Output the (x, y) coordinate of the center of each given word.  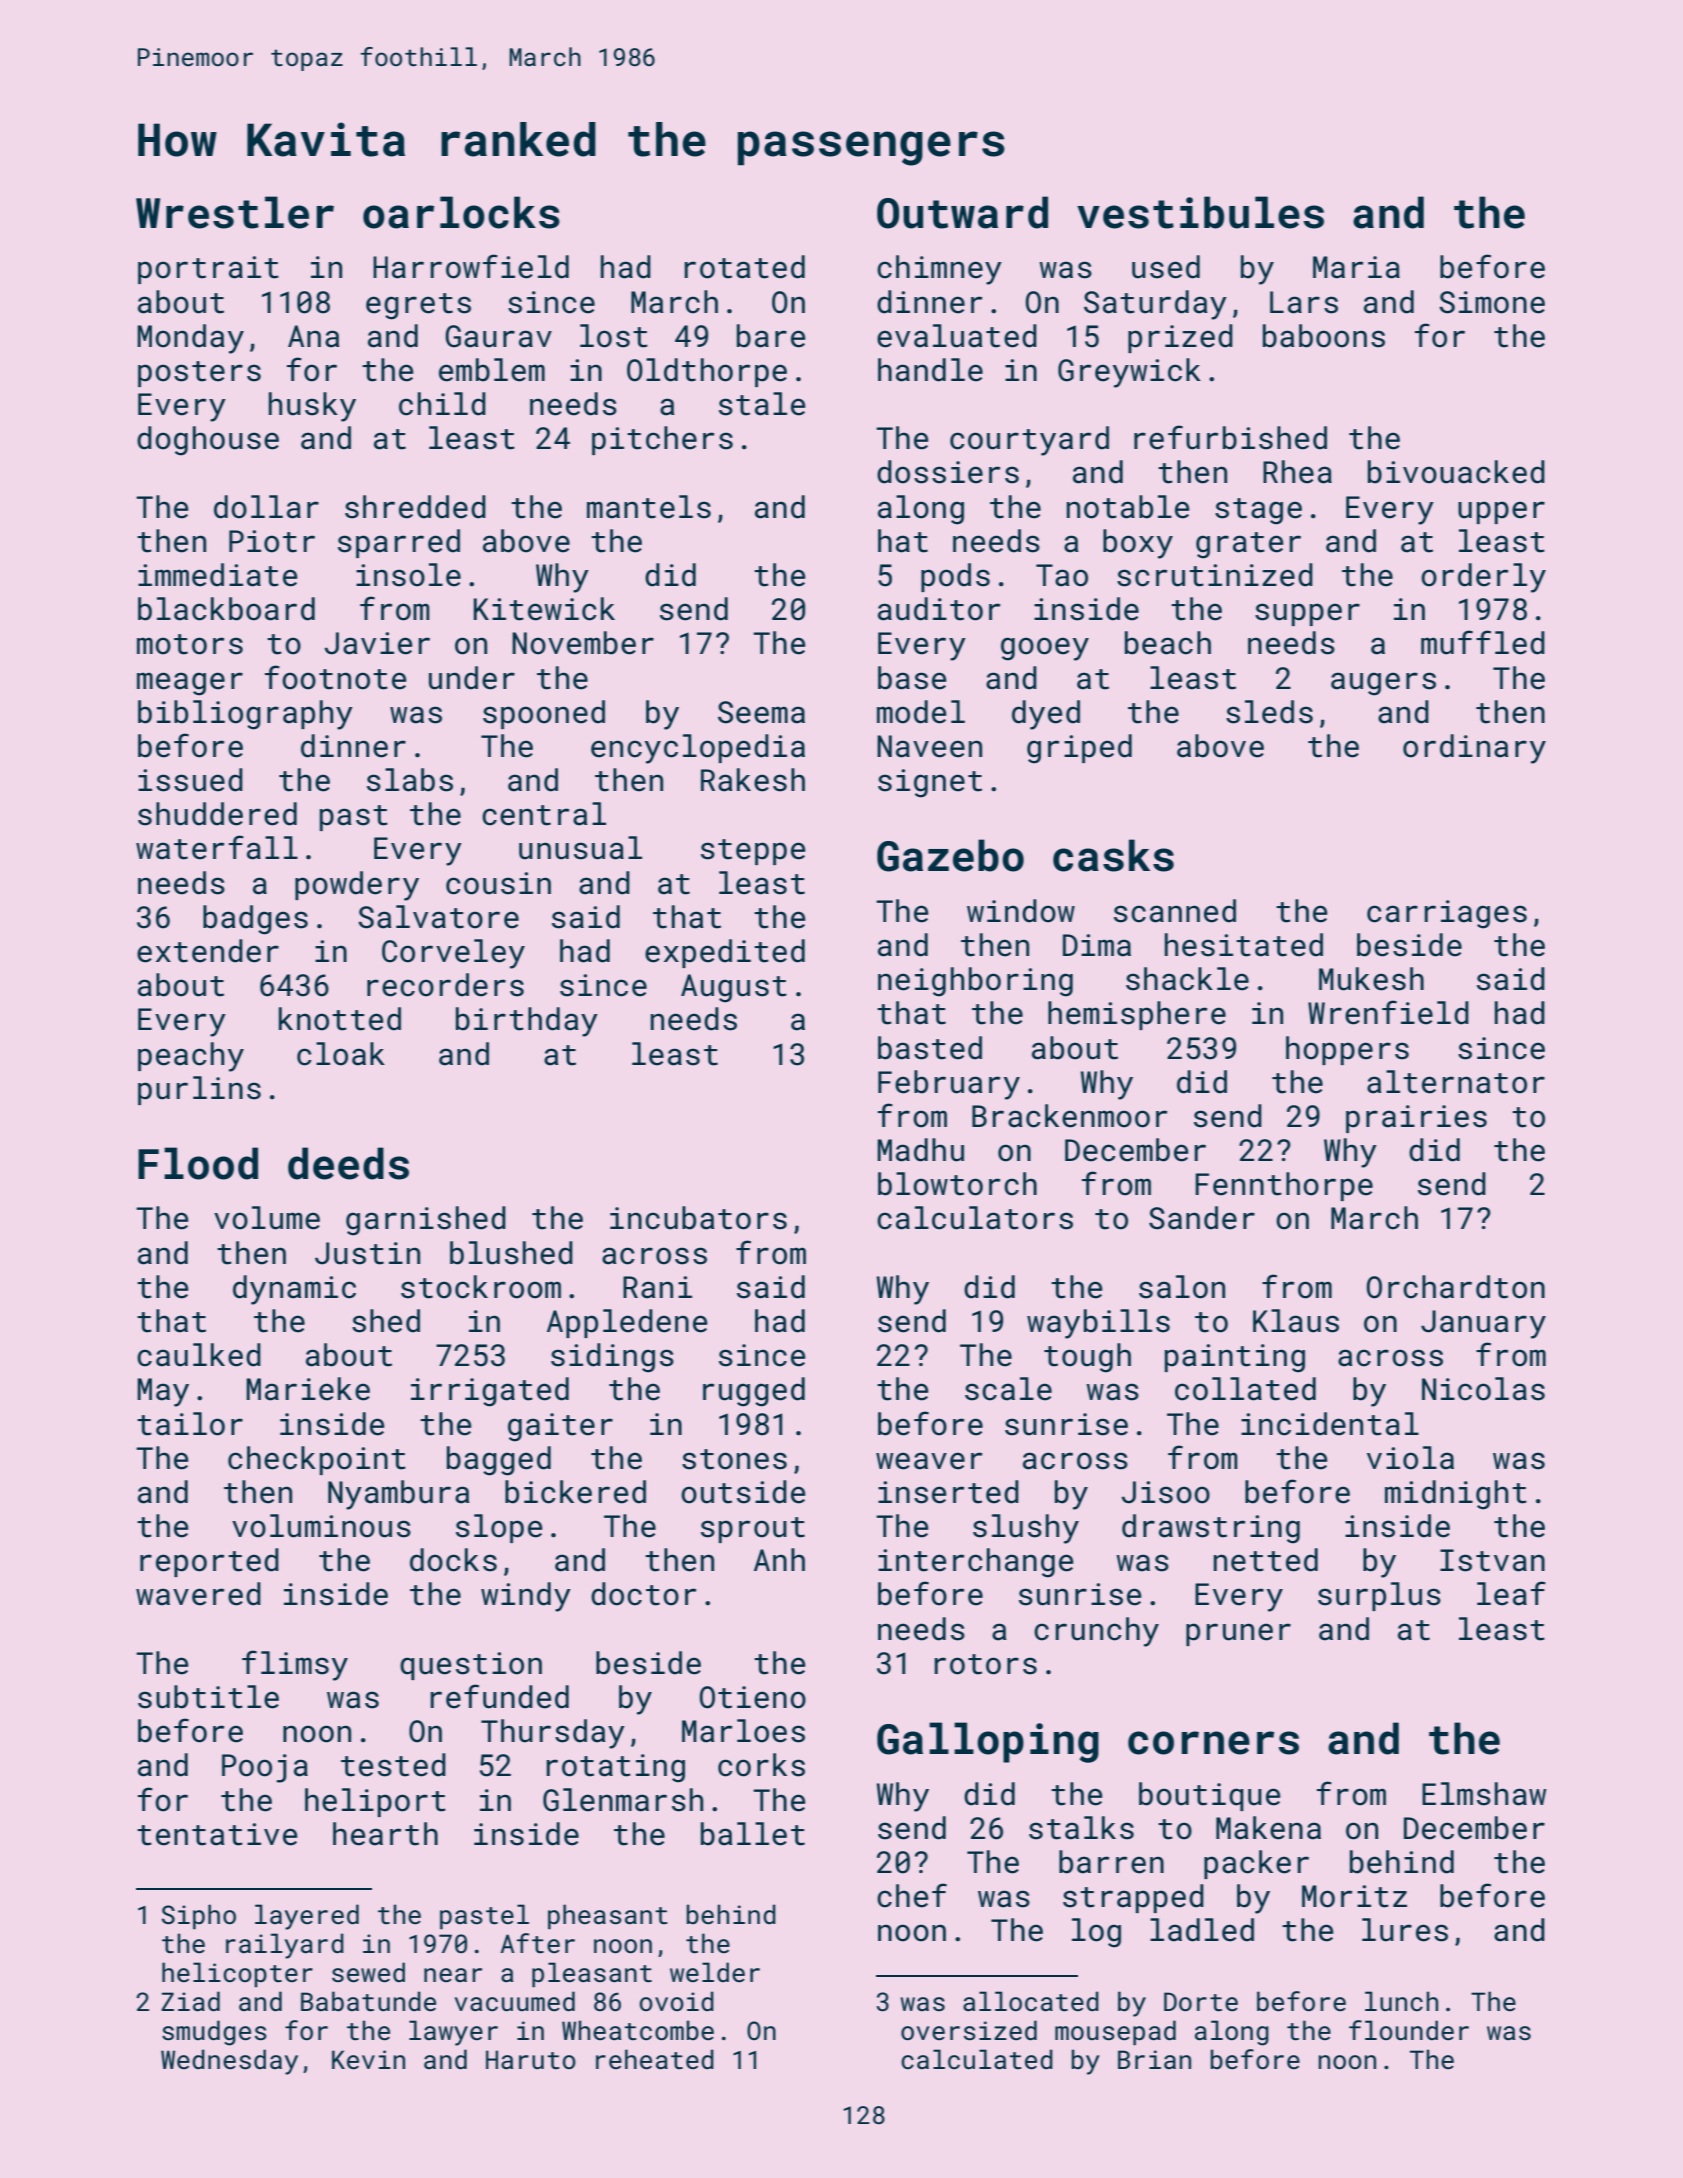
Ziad (190, 2001)
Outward (962, 212)
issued (190, 780)
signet (930, 783)
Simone (1492, 302)
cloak (341, 1054)
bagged (499, 1461)
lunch (1401, 2001)
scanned (1175, 911)
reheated (655, 2059)
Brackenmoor (1069, 1116)
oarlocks (461, 212)
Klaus (1296, 1321)
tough (1087, 1358)
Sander (1202, 1218)
